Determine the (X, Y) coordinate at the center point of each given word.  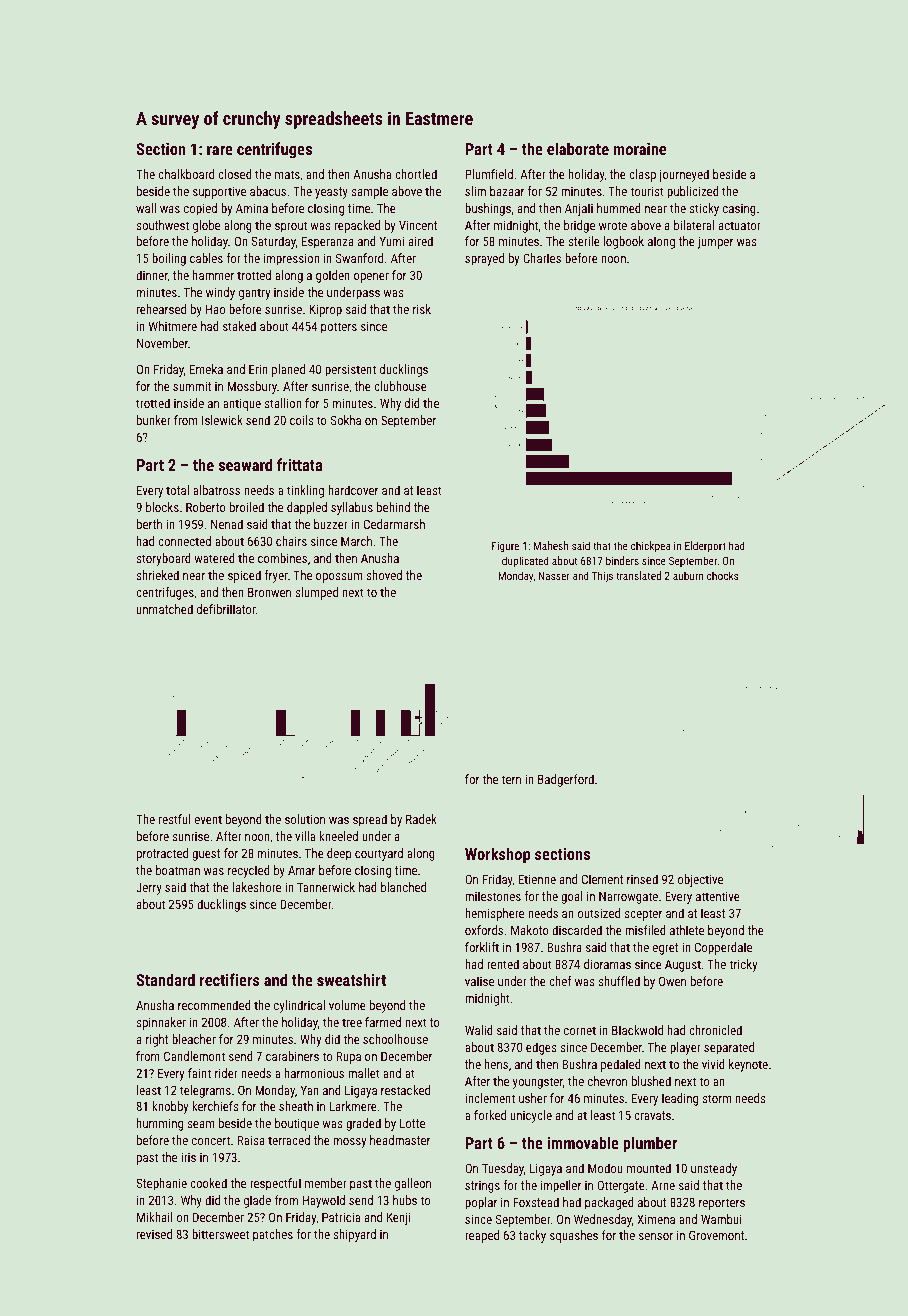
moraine (640, 149)
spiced (244, 576)
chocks (722, 575)
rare (220, 150)
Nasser (554, 576)
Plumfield (489, 174)
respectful (275, 1184)
